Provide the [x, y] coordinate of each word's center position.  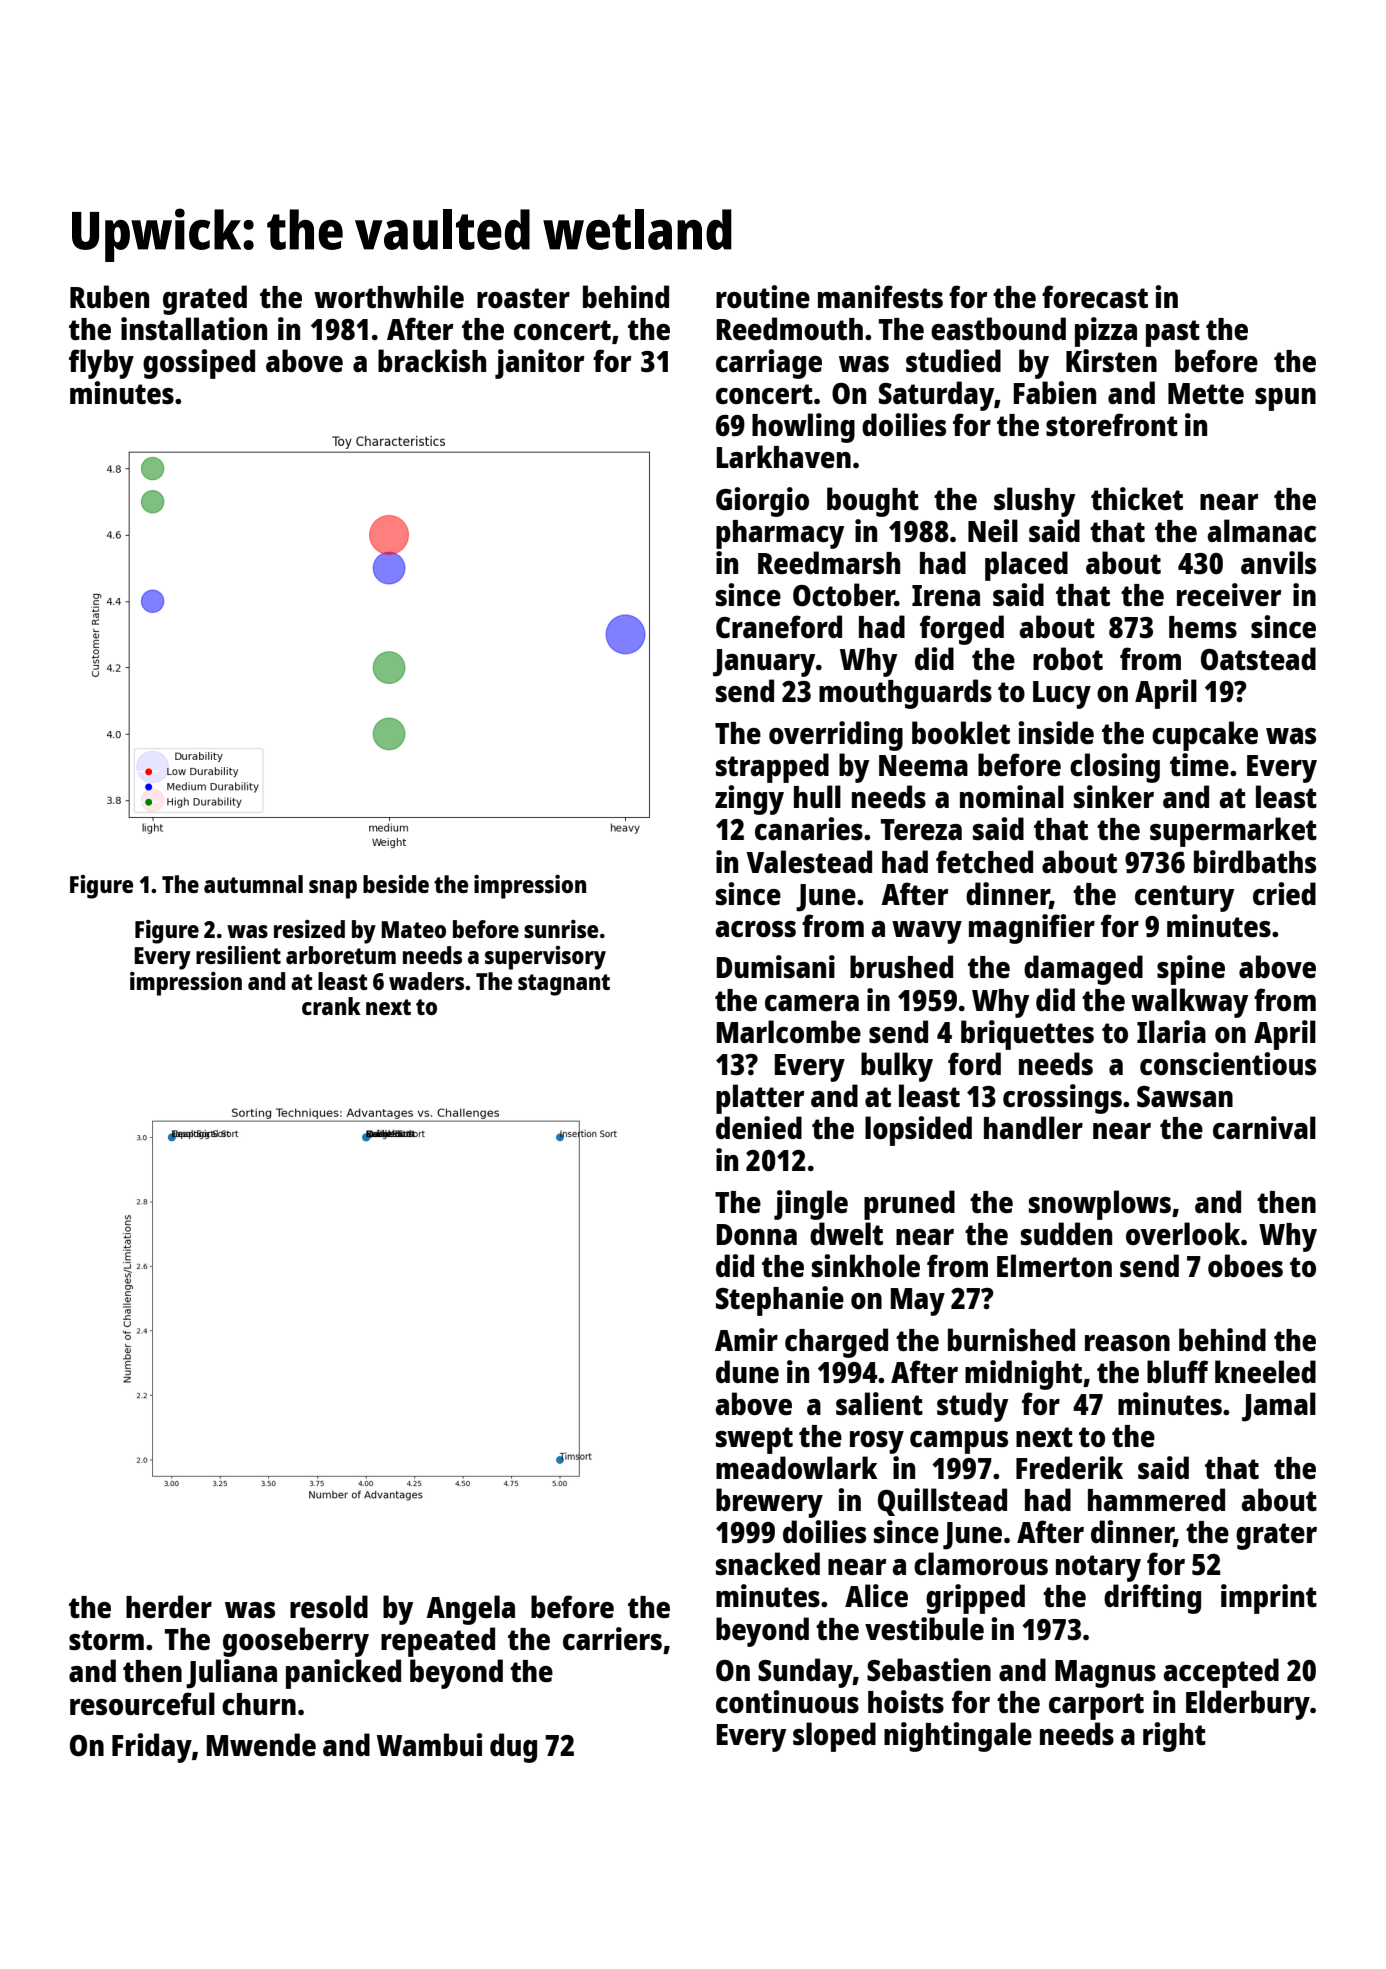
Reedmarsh [829, 563]
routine [763, 296]
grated [205, 300]
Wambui [429, 1744]
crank [331, 1006]
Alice [876, 1595]
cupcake [1205, 736]
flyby [101, 364]
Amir [746, 1339]
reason [1127, 1343]
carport [1096, 1706]
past [1173, 333]
